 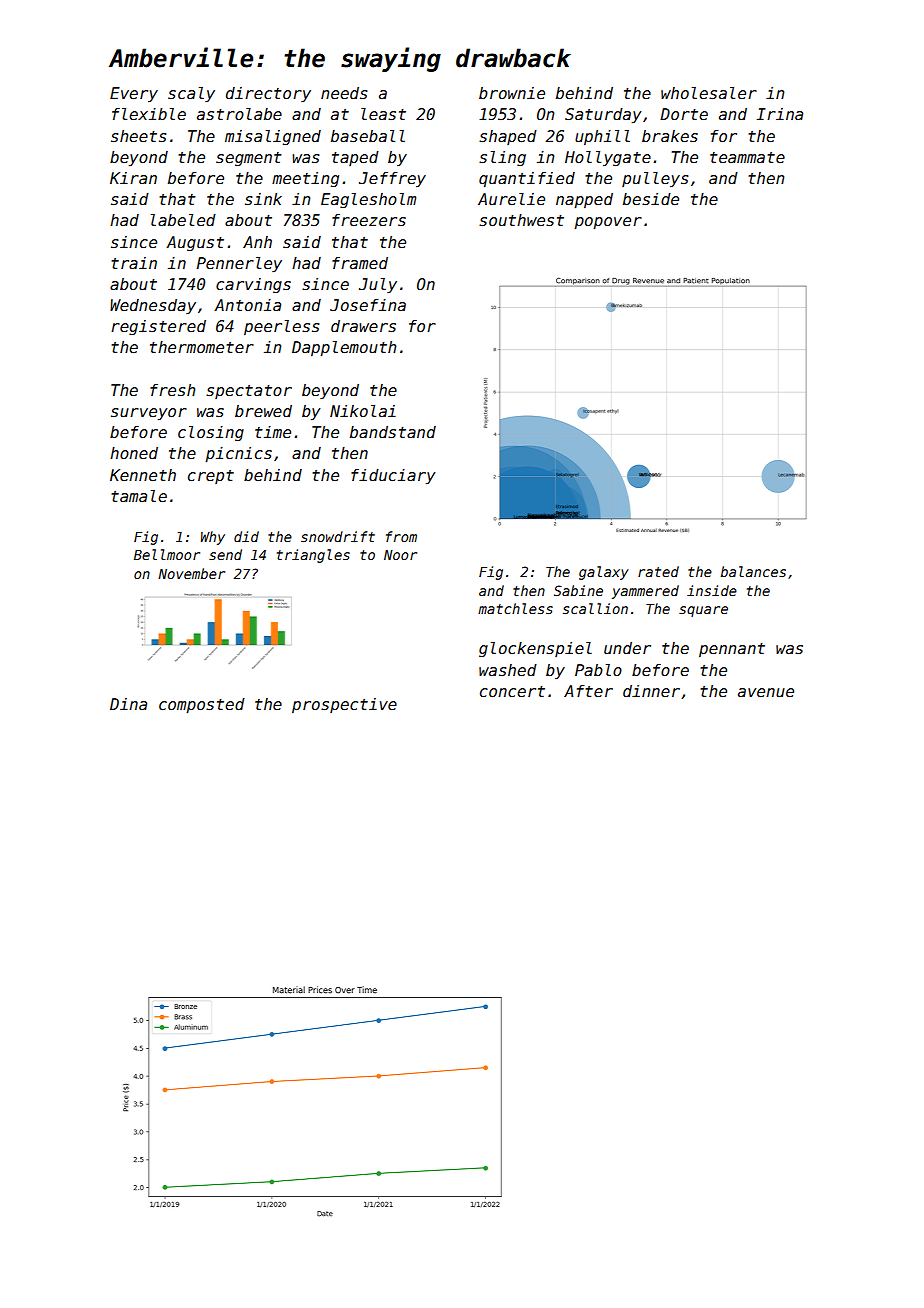 What do you see at coordinates (512, 93) in the screenshot?
I see `brownie` at bounding box center [512, 93].
